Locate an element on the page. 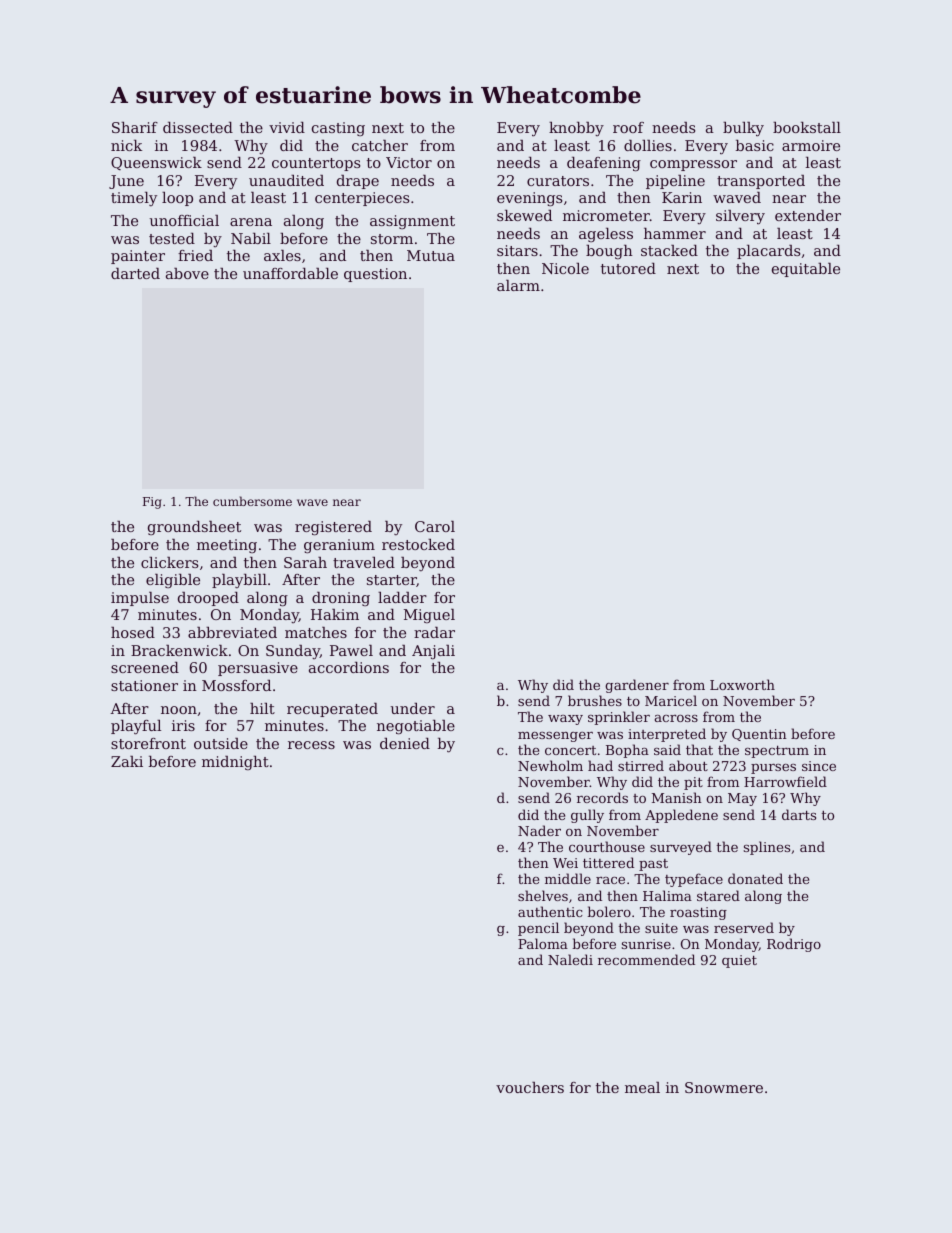 This document has height=1233, width=952. Zaki is located at coordinates (127, 761).
